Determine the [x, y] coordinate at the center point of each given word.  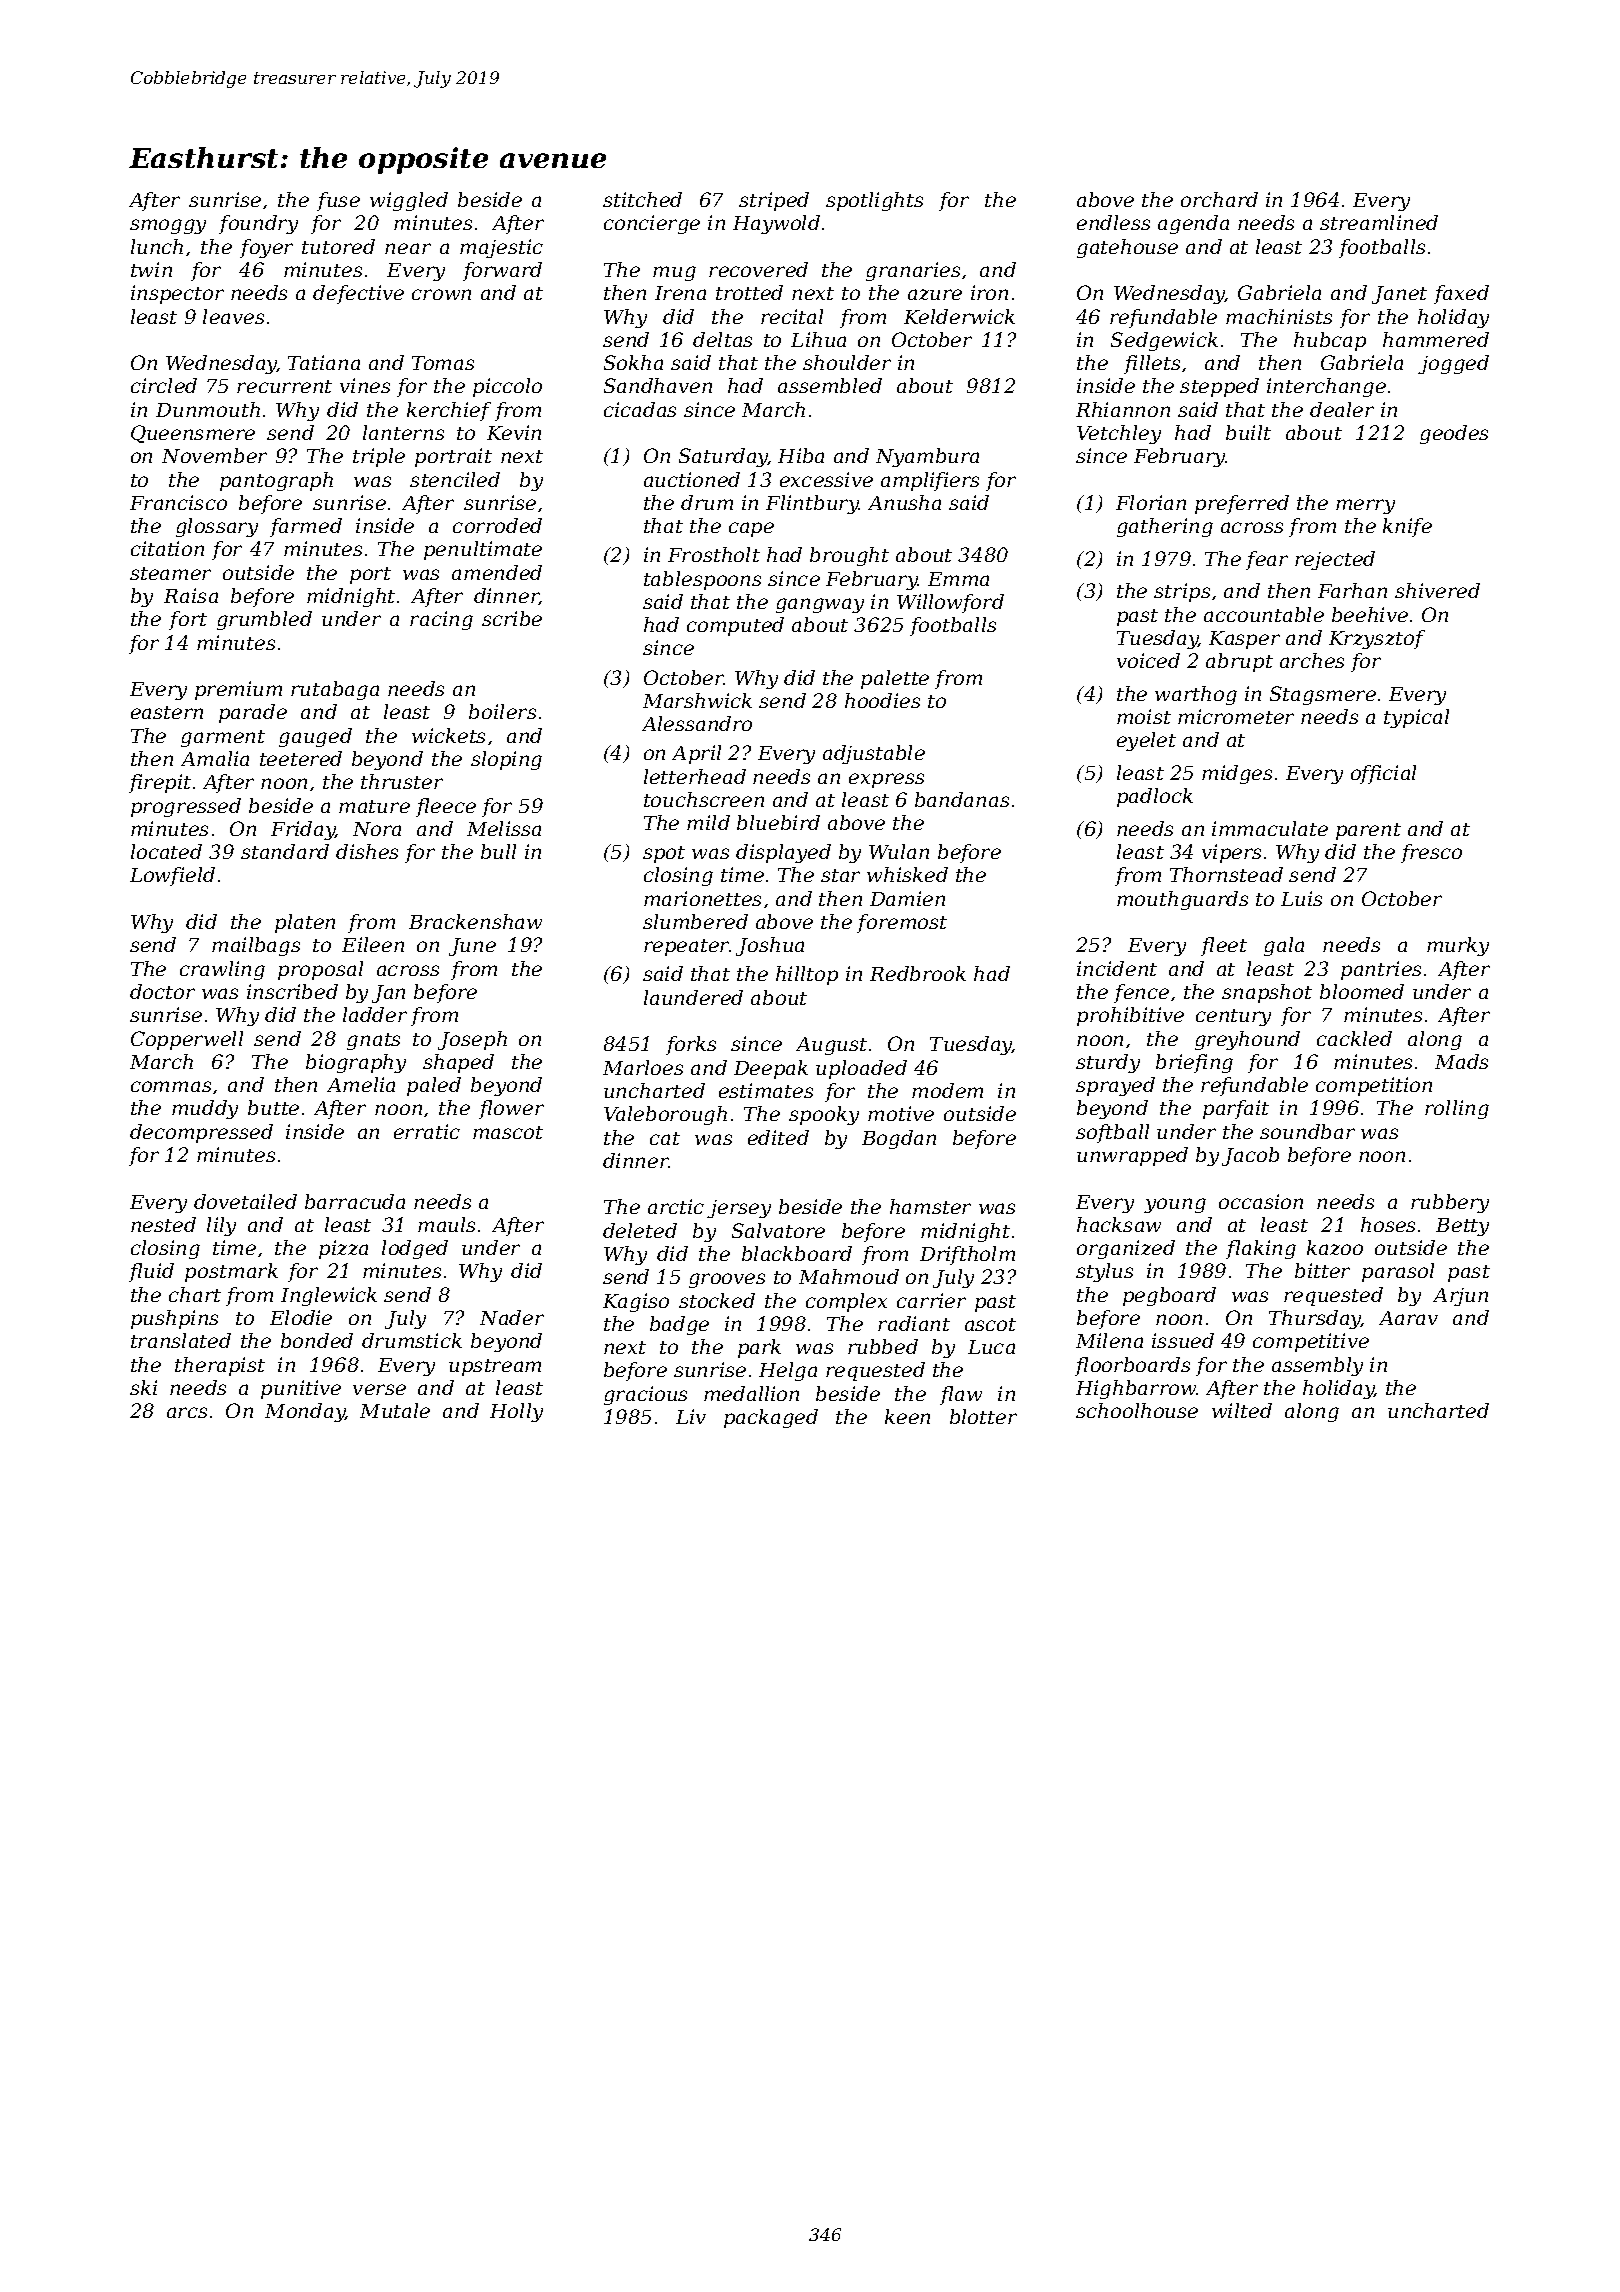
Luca [991, 1347]
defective [358, 294]
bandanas [962, 799]
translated [181, 1340]
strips [1182, 592]
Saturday [723, 457]
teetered [301, 758]
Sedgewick [1164, 341]
